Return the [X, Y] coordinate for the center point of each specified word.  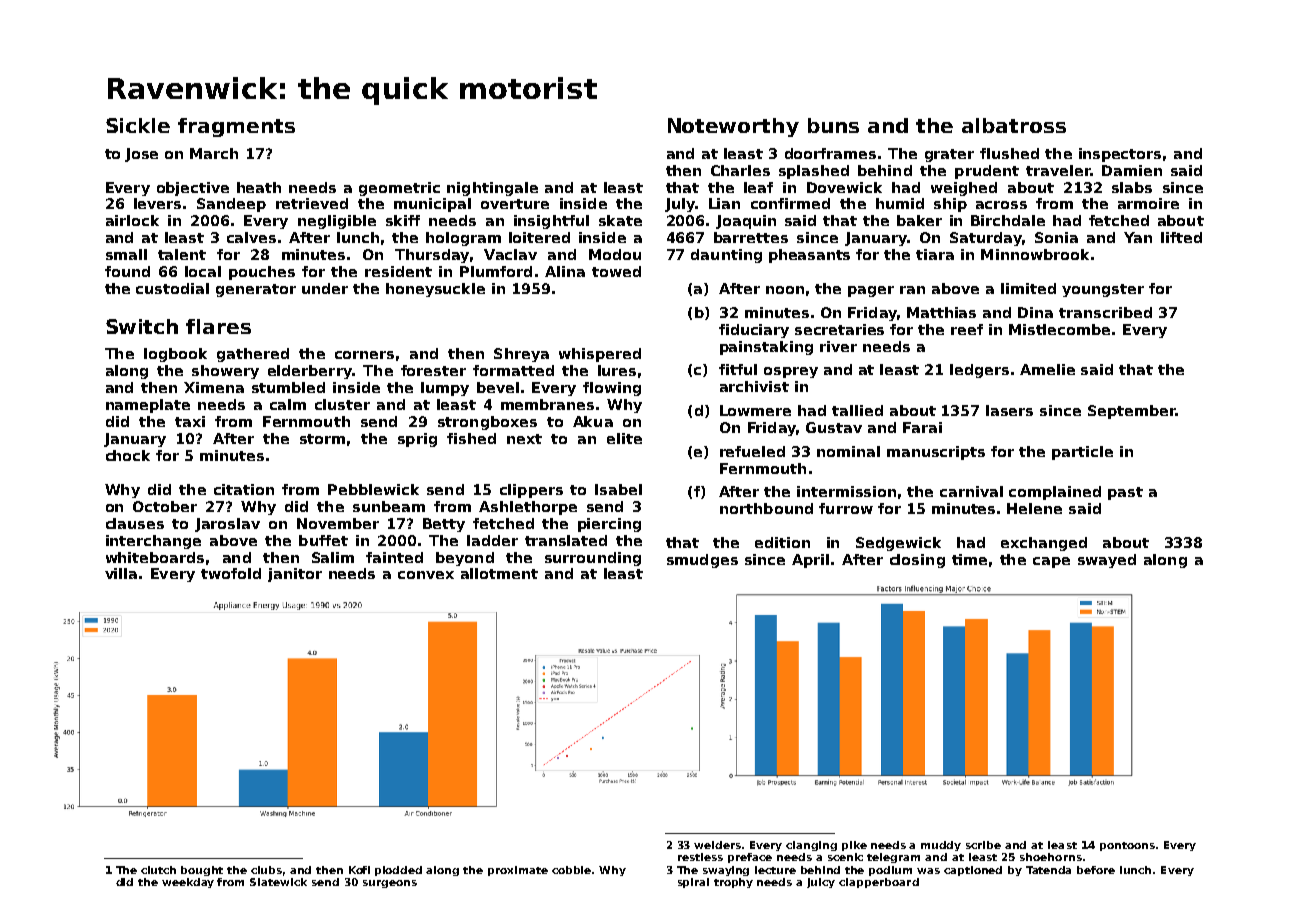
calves [251, 237]
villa [121, 573]
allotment [499, 573]
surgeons [390, 884]
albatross [1014, 125]
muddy [941, 846]
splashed [814, 172]
